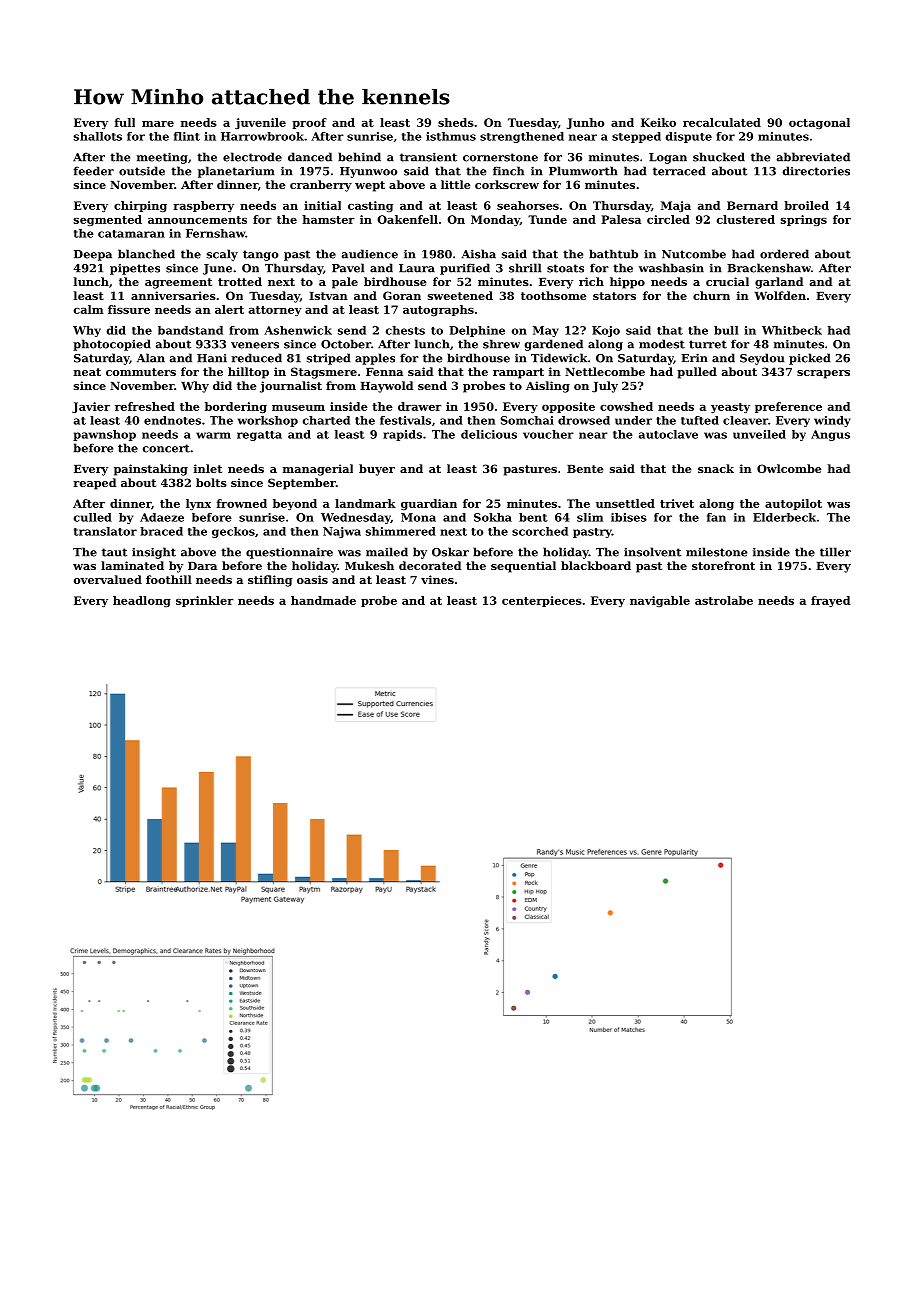 The width and height of the screenshot is (924, 1308). What do you see at coordinates (369, 565) in the screenshot?
I see `Mukesh` at bounding box center [369, 565].
